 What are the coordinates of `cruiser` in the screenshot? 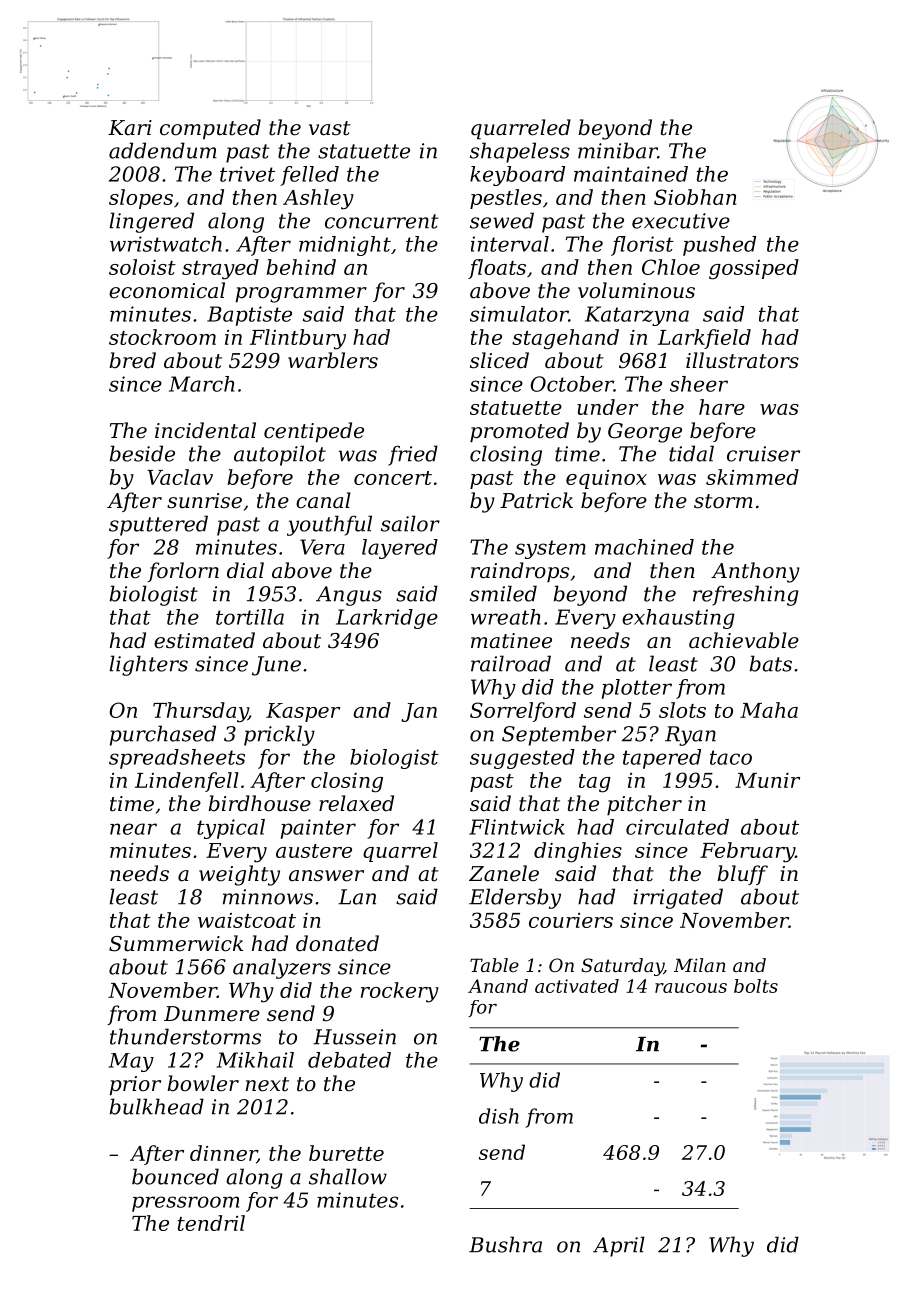 It's located at (763, 454).
